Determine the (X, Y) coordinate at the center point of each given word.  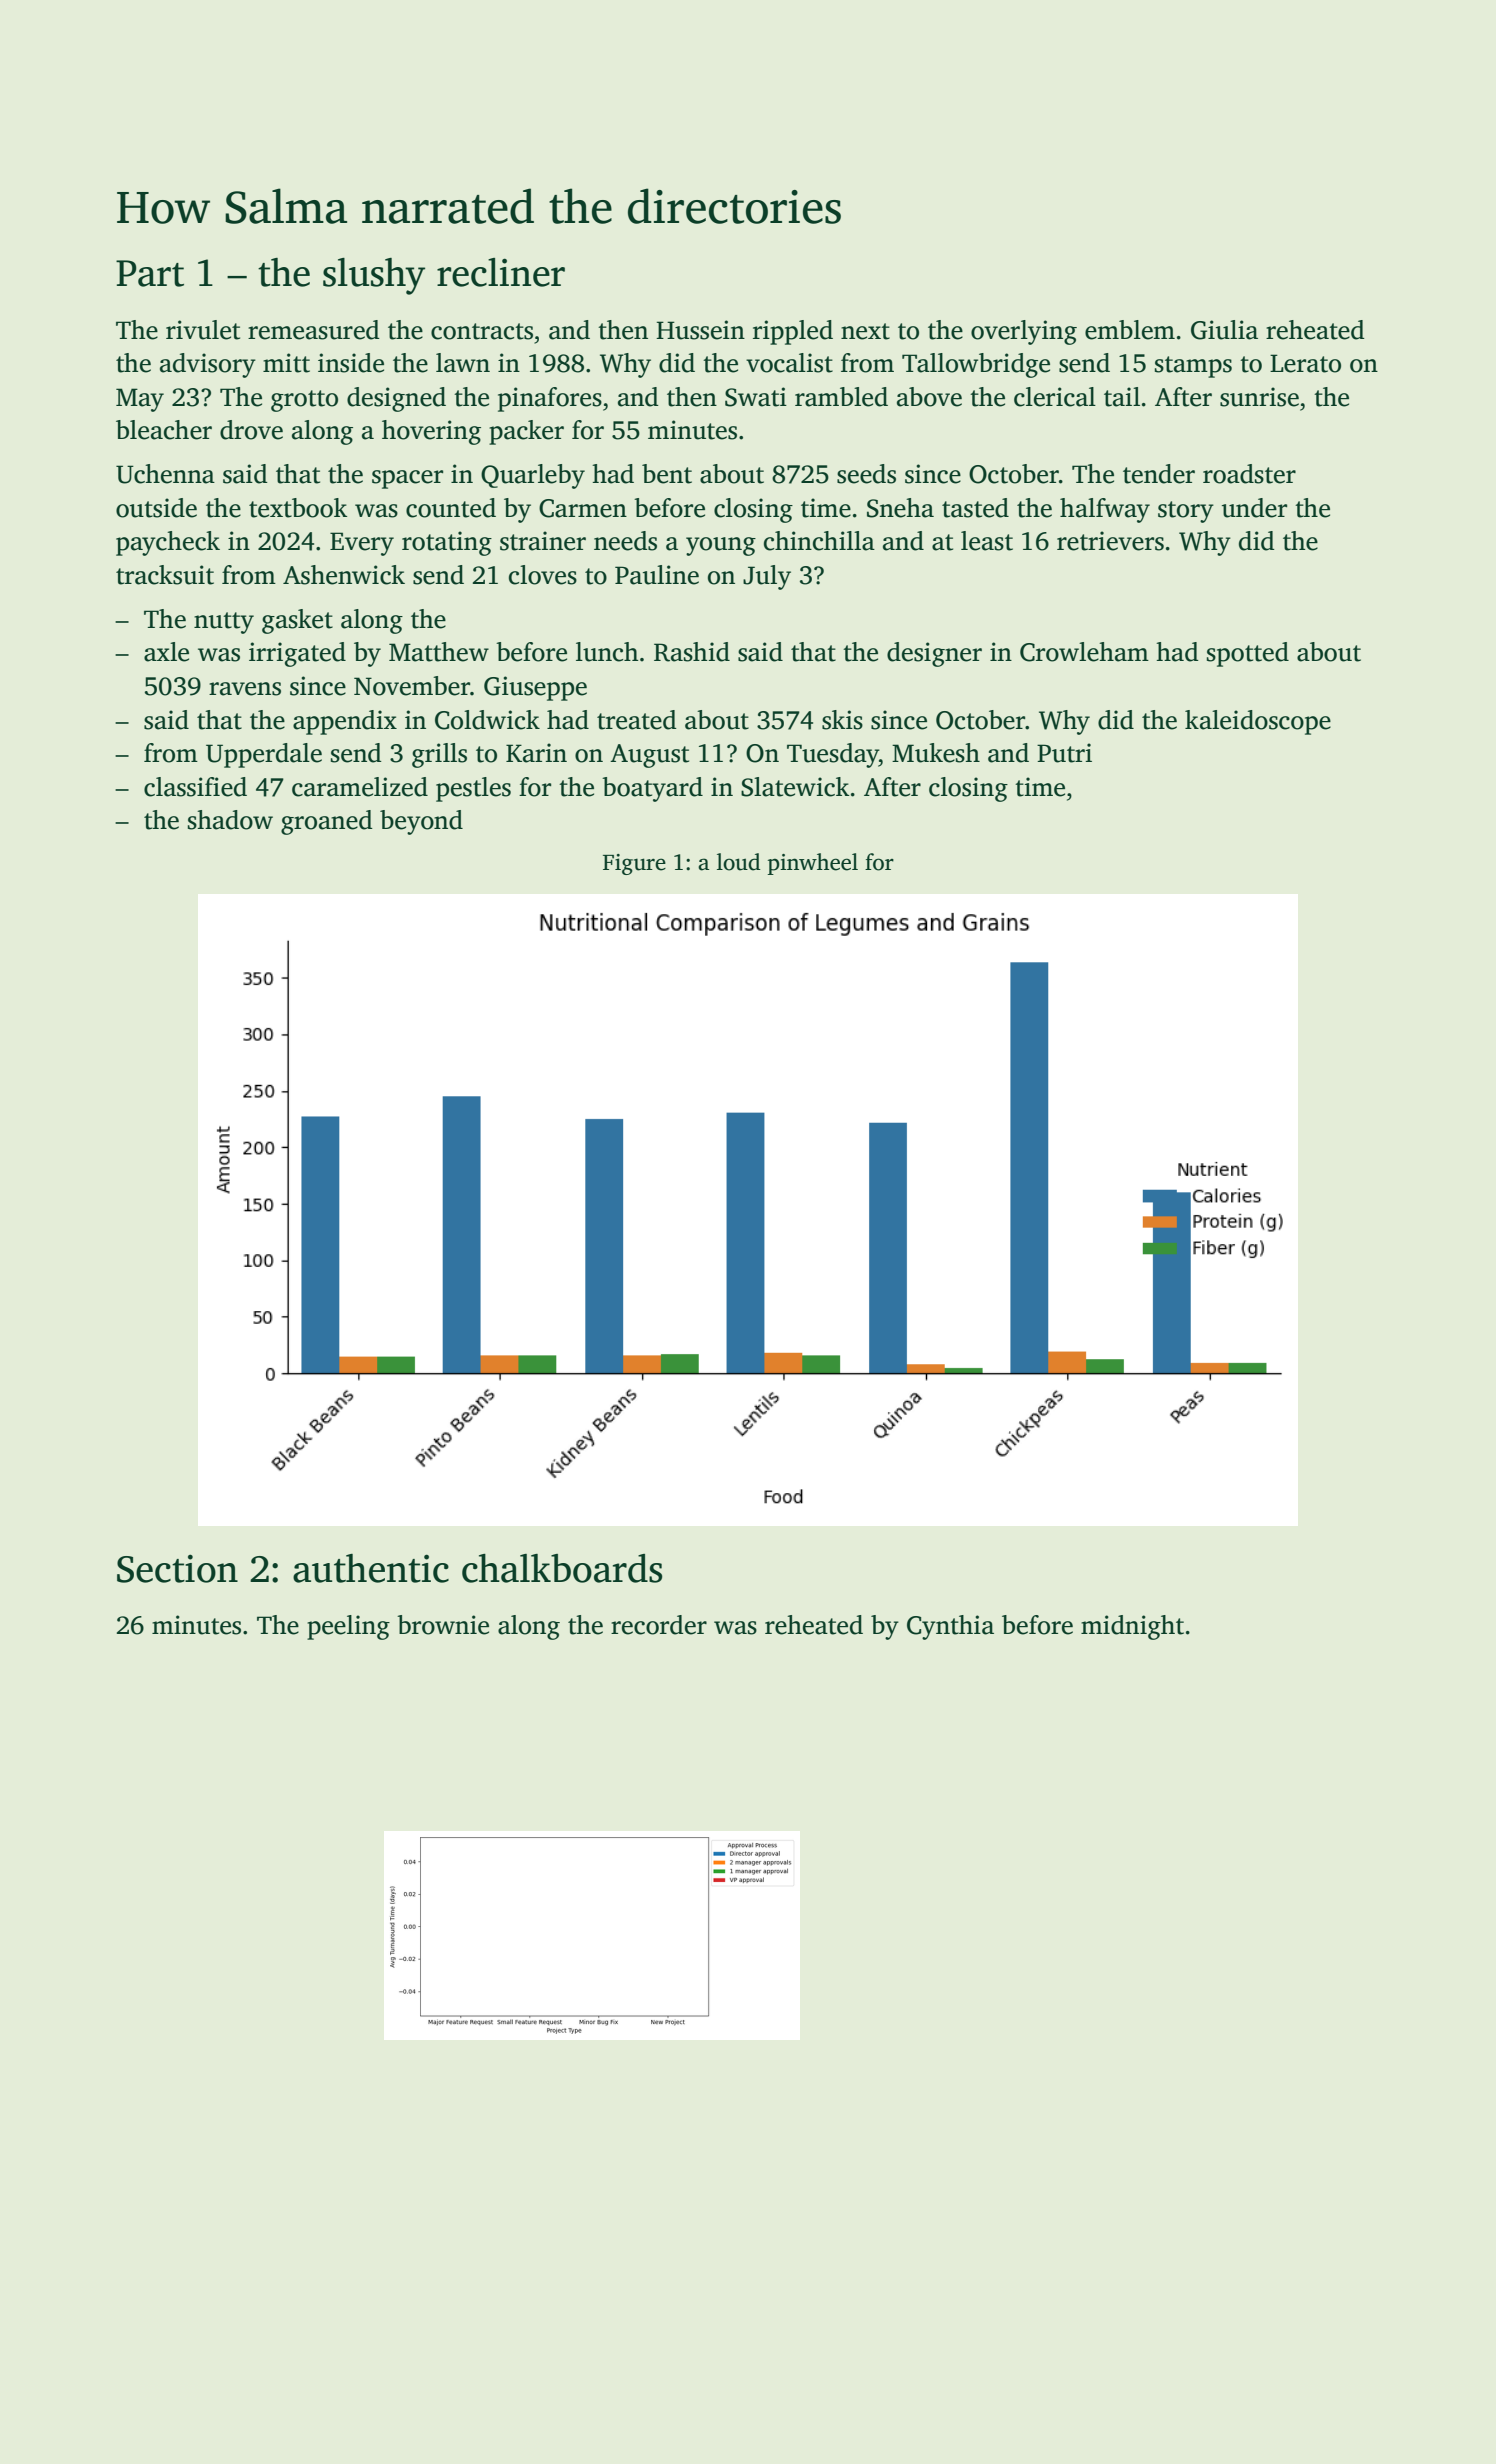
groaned (327, 822)
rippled (793, 332)
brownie (443, 1625)
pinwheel (812, 864)
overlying (1024, 332)
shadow (230, 820)
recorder (659, 1625)
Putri (1064, 753)
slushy (374, 276)
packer (526, 432)
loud (739, 862)
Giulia (1224, 330)
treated (637, 720)
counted (451, 508)
